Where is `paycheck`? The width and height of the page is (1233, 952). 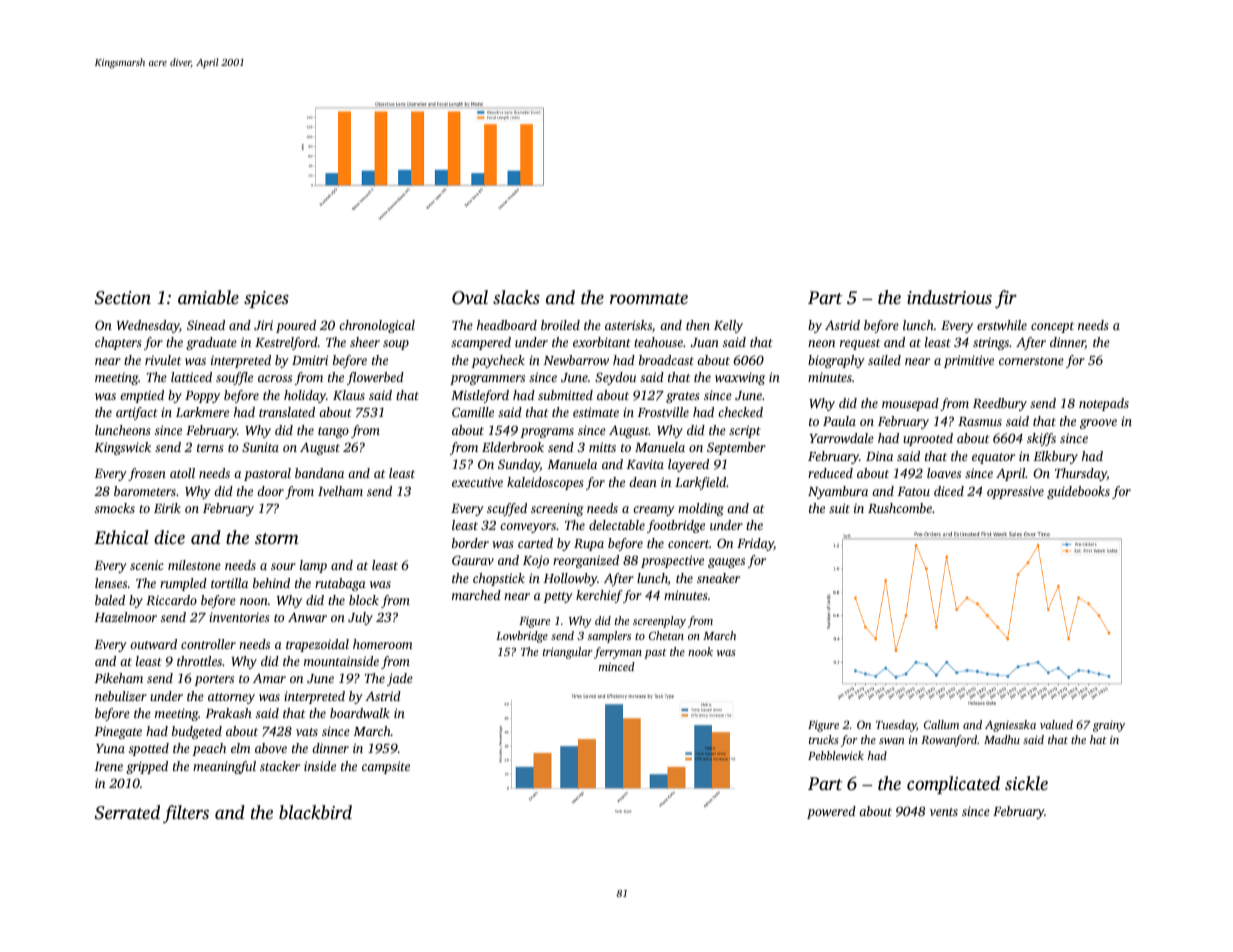
paycheck is located at coordinates (498, 361).
